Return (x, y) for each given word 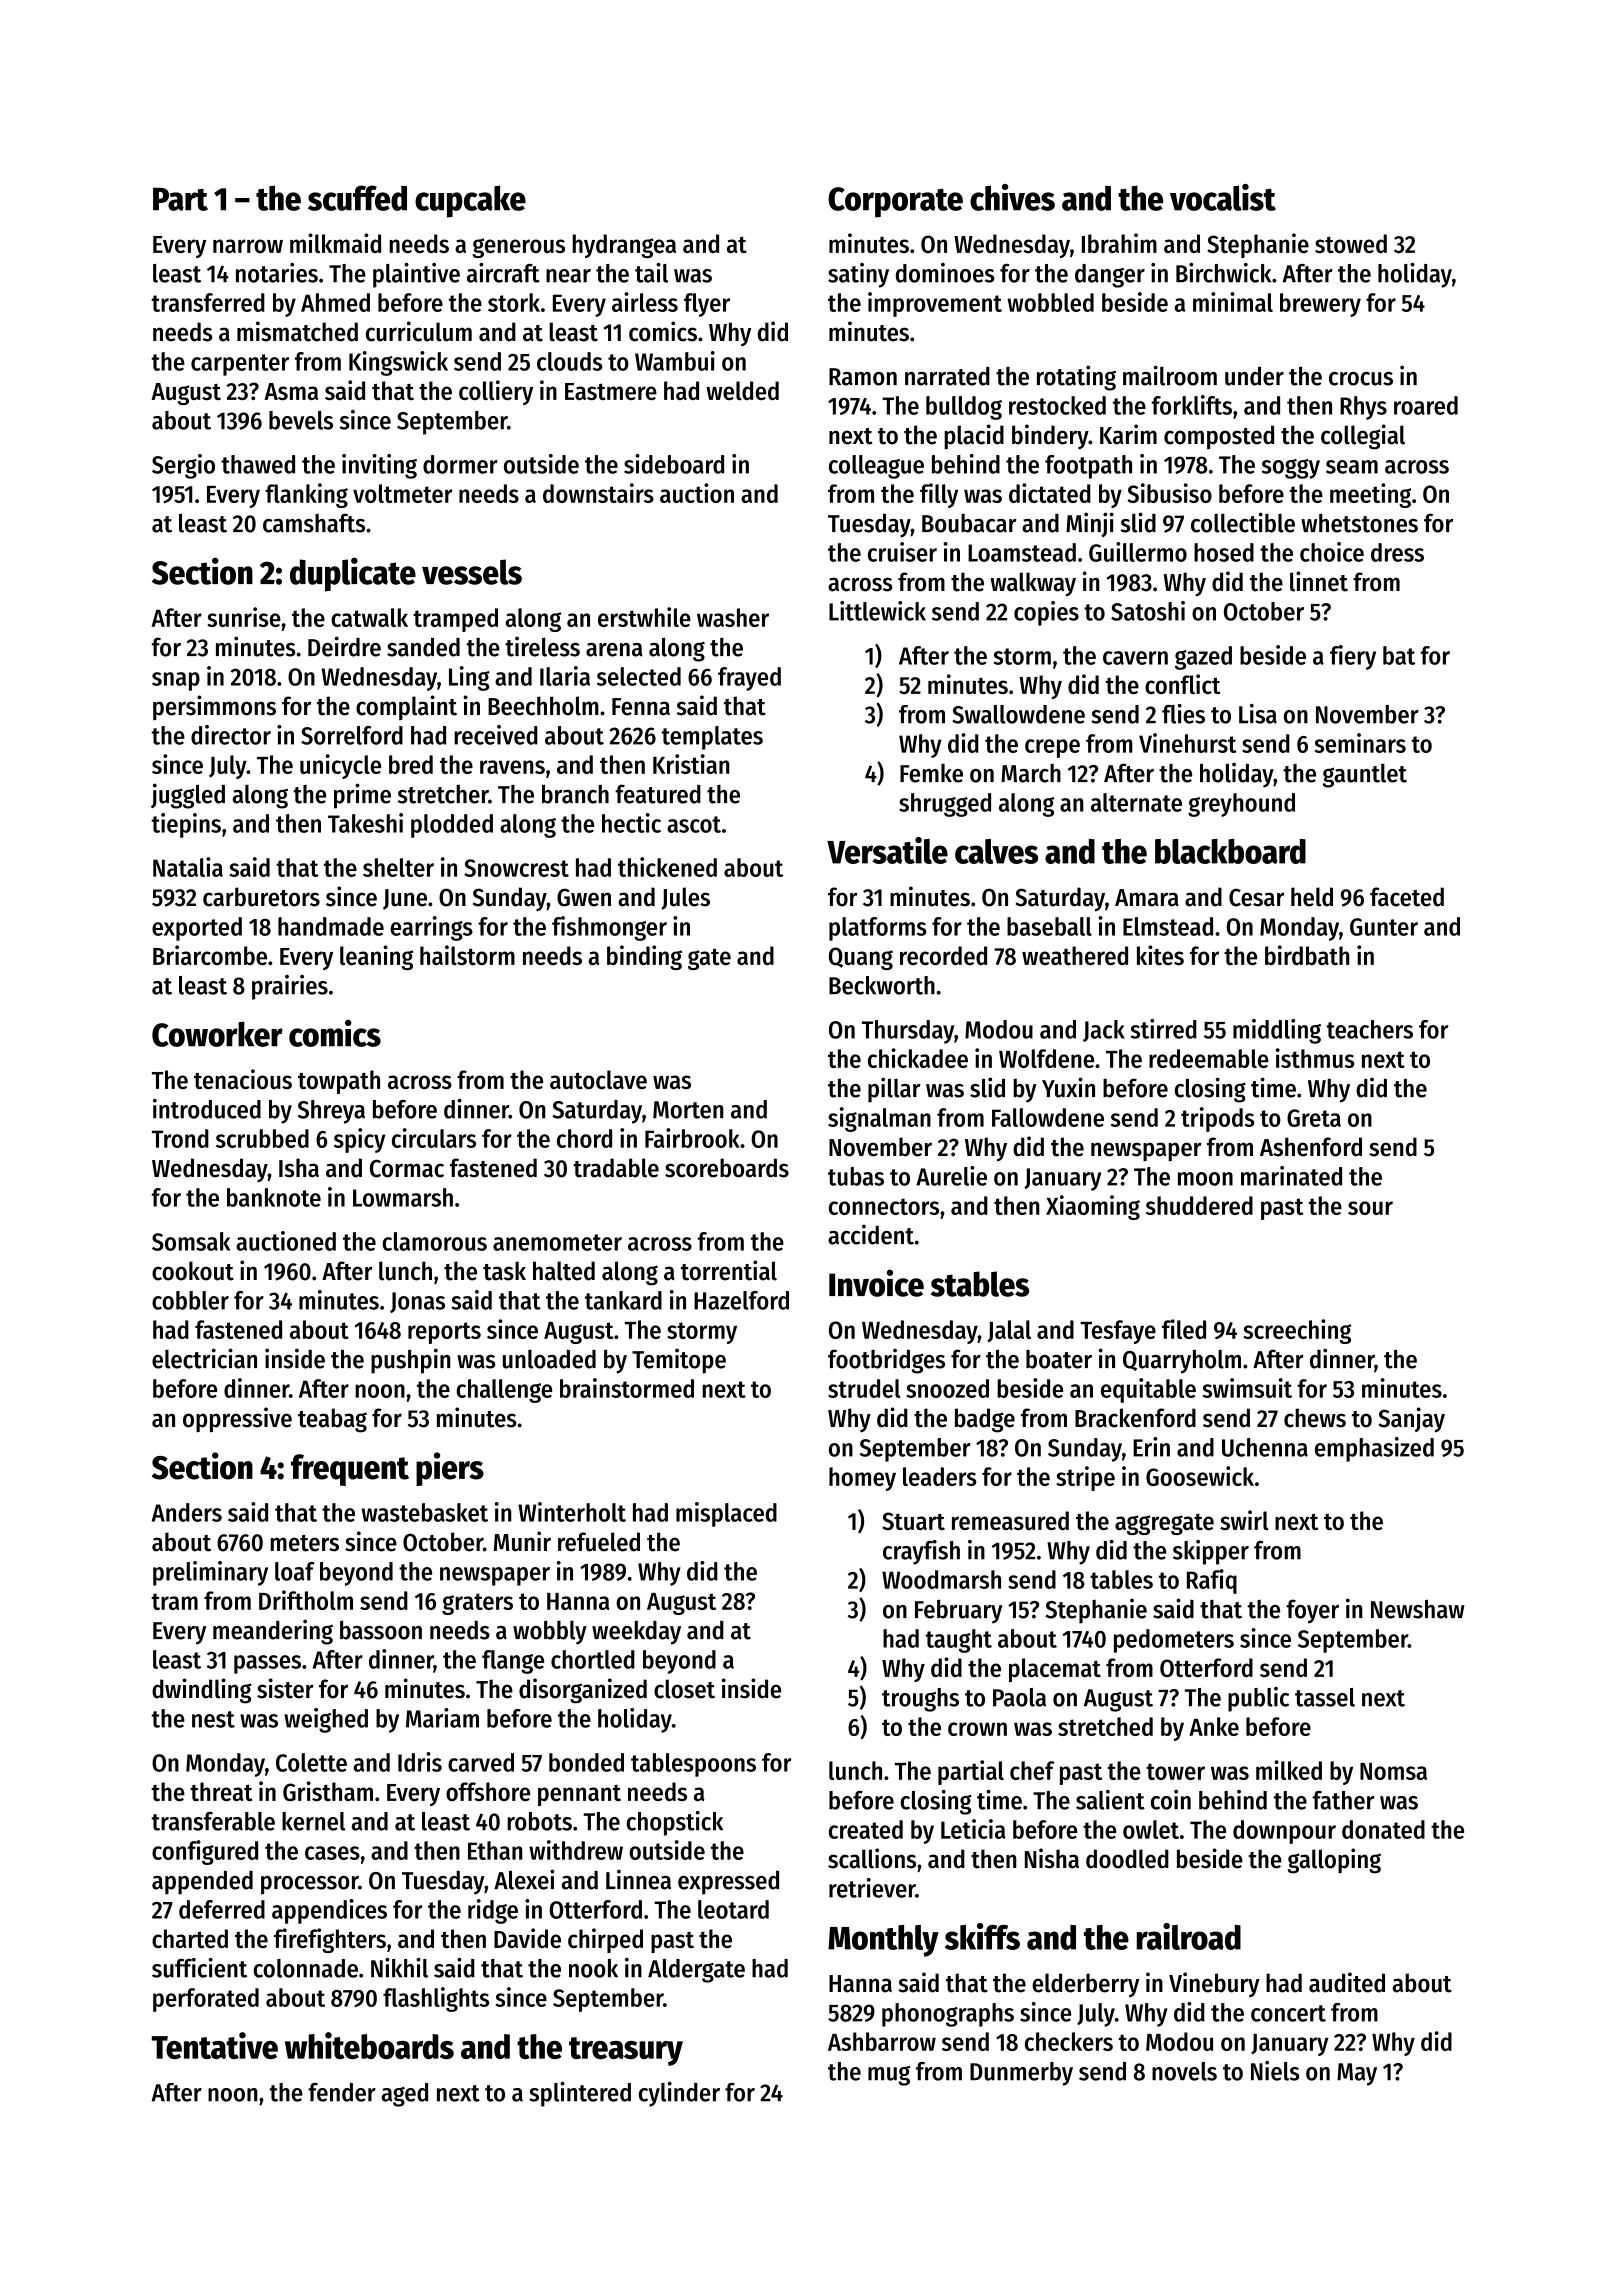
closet (684, 1689)
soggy (1291, 469)
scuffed (357, 198)
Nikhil (399, 1968)
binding (644, 957)
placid (974, 436)
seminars (1360, 743)
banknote (274, 1197)
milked (1289, 1770)
